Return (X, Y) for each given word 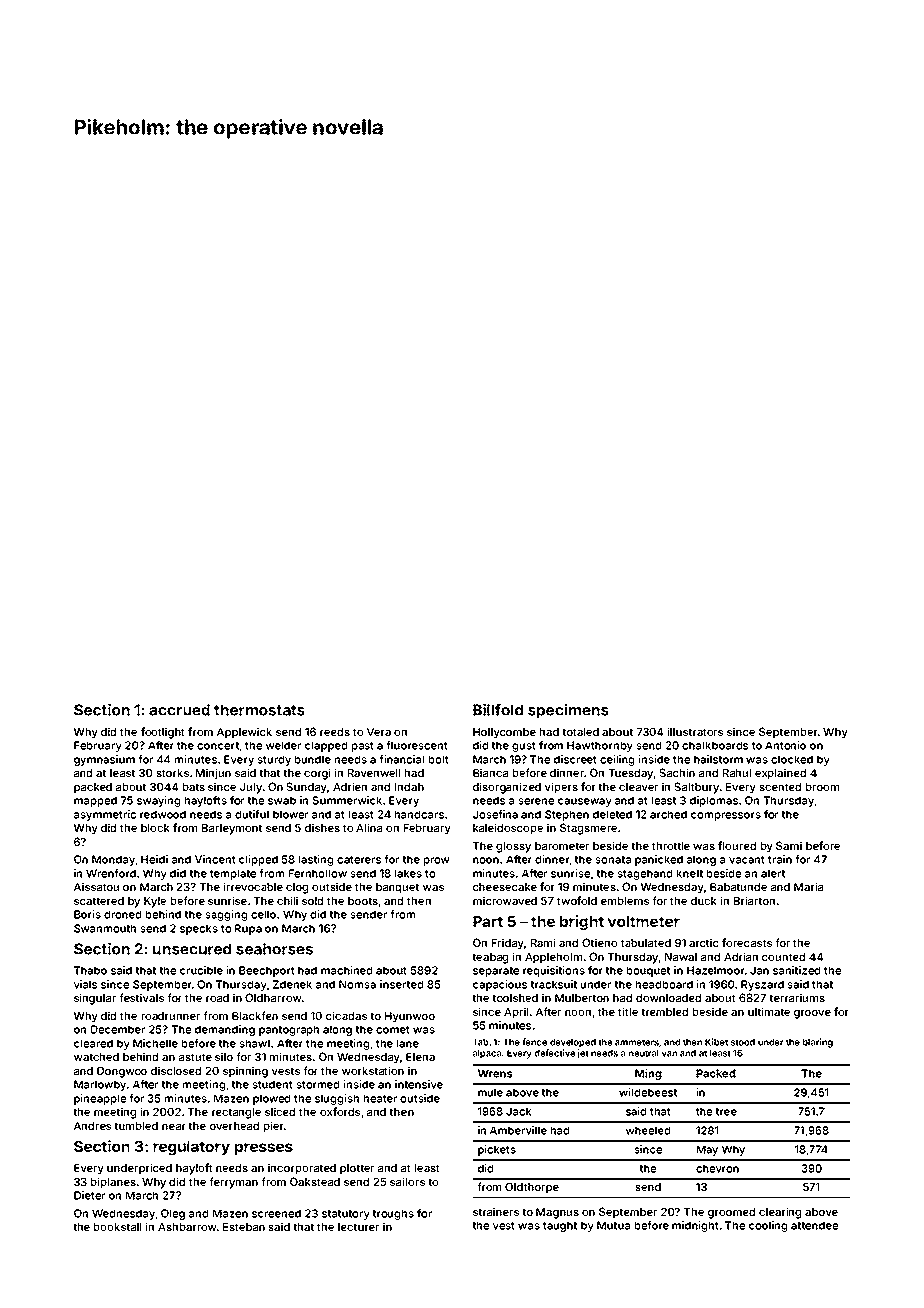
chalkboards (715, 745)
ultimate (769, 1011)
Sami (789, 845)
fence (534, 1042)
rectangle (236, 1113)
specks (199, 929)
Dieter (89, 1195)
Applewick (244, 733)
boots (363, 901)
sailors (407, 1181)
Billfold (498, 709)
